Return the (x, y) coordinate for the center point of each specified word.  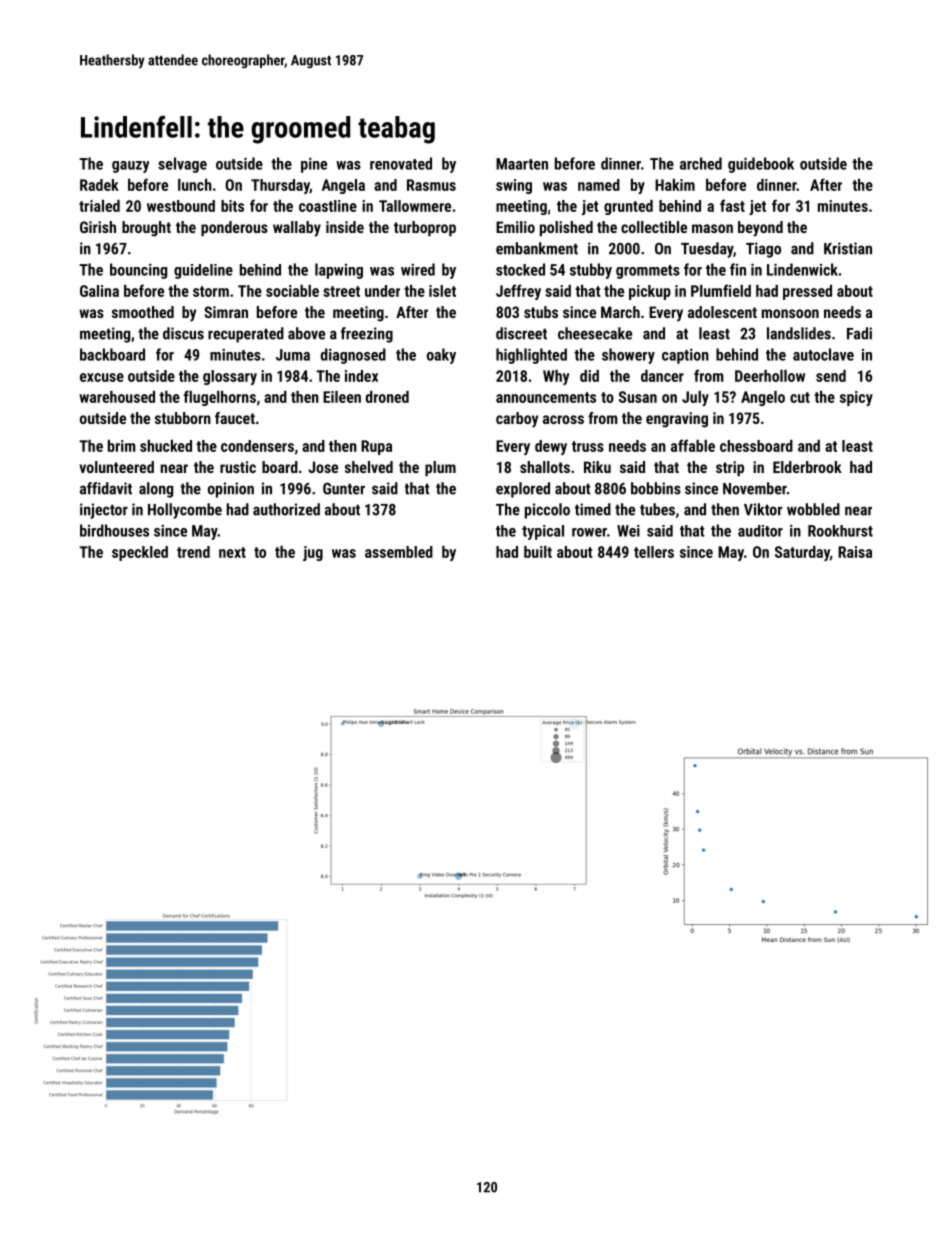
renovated (401, 163)
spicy (856, 398)
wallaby (297, 229)
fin (738, 269)
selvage (182, 165)
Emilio (515, 227)
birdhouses (114, 530)
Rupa (376, 447)
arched (701, 163)
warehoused (117, 397)
